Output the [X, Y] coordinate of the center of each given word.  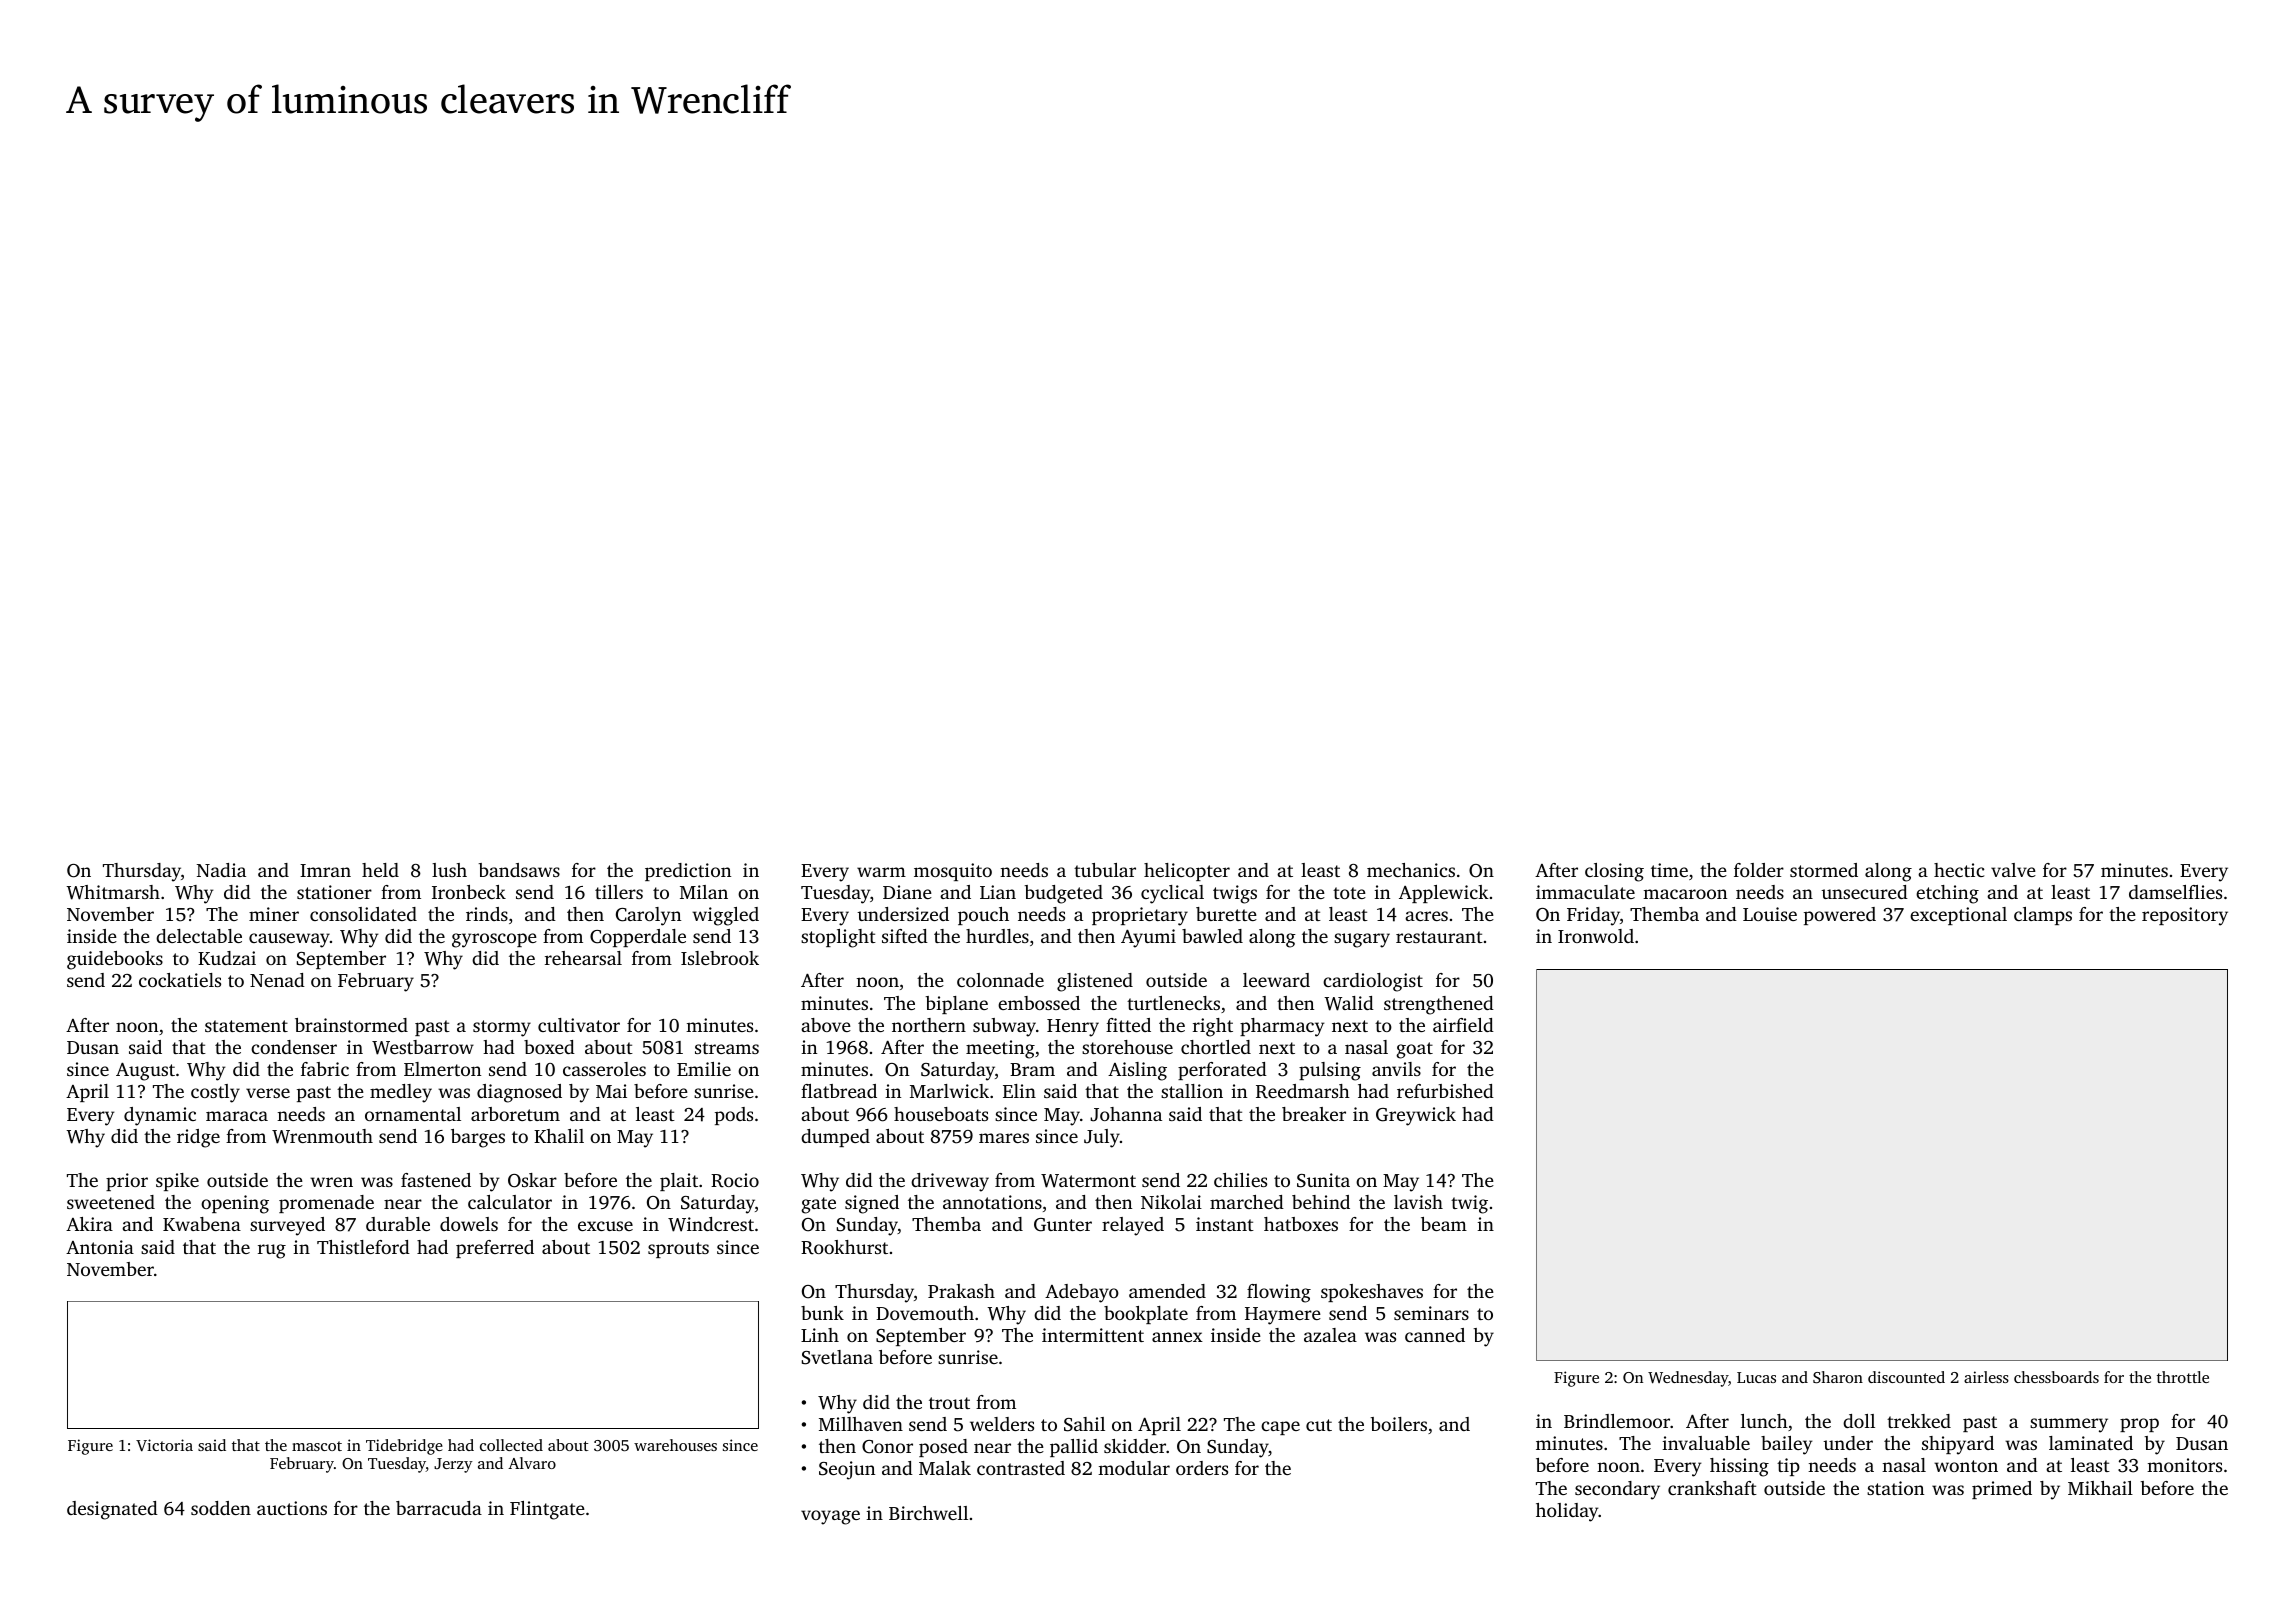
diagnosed [519, 1093]
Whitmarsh [113, 892]
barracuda [439, 1508]
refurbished [1445, 1091]
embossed [1039, 1003]
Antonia [100, 1247]
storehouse [1127, 1047]
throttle [2183, 1377]
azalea [1330, 1335]
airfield [1463, 1025]
